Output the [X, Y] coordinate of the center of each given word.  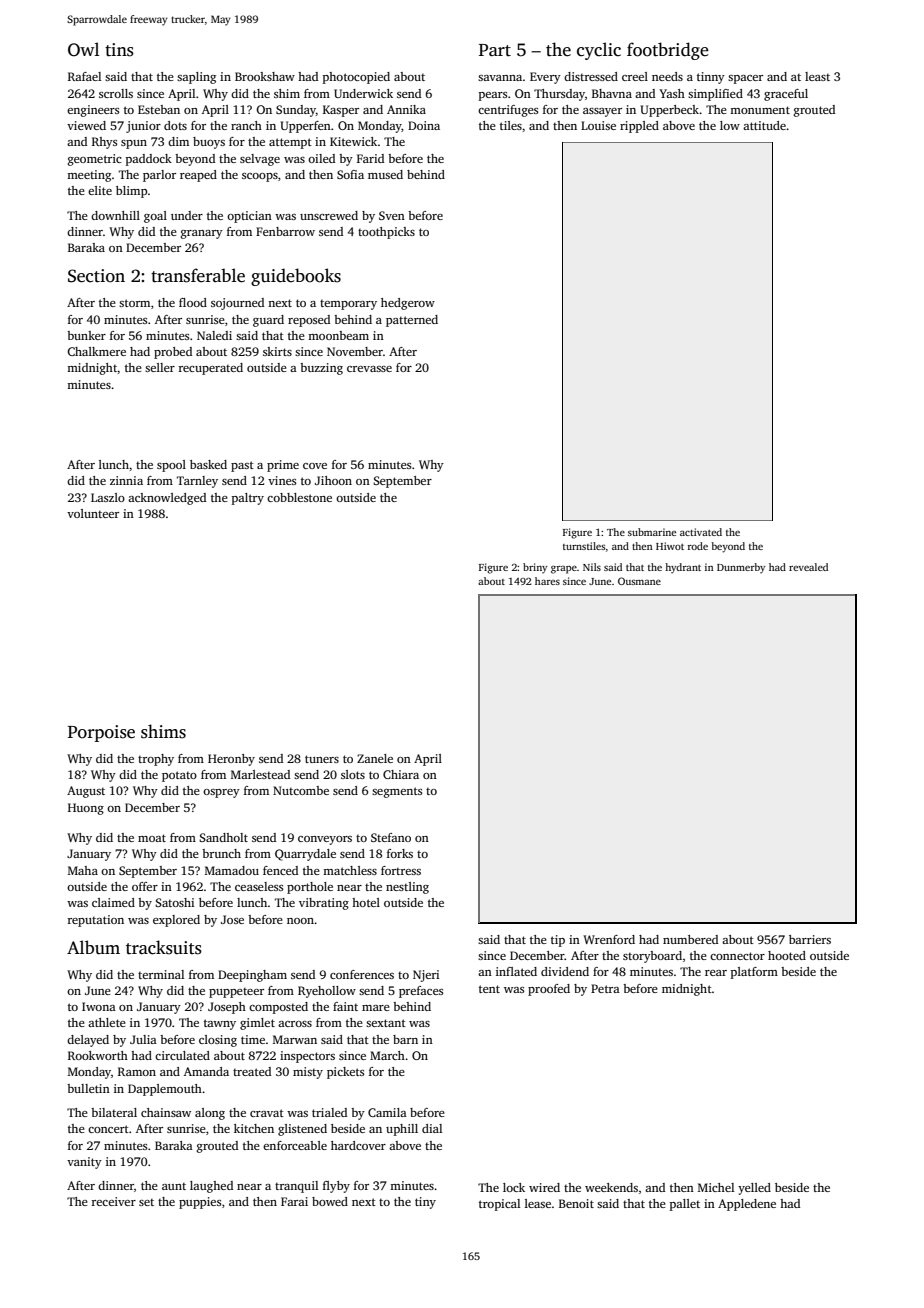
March [387, 1055]
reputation [95, 921]
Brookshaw [265, 76]
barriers [810, 939]
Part [495, 50]
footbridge [668, 51]
